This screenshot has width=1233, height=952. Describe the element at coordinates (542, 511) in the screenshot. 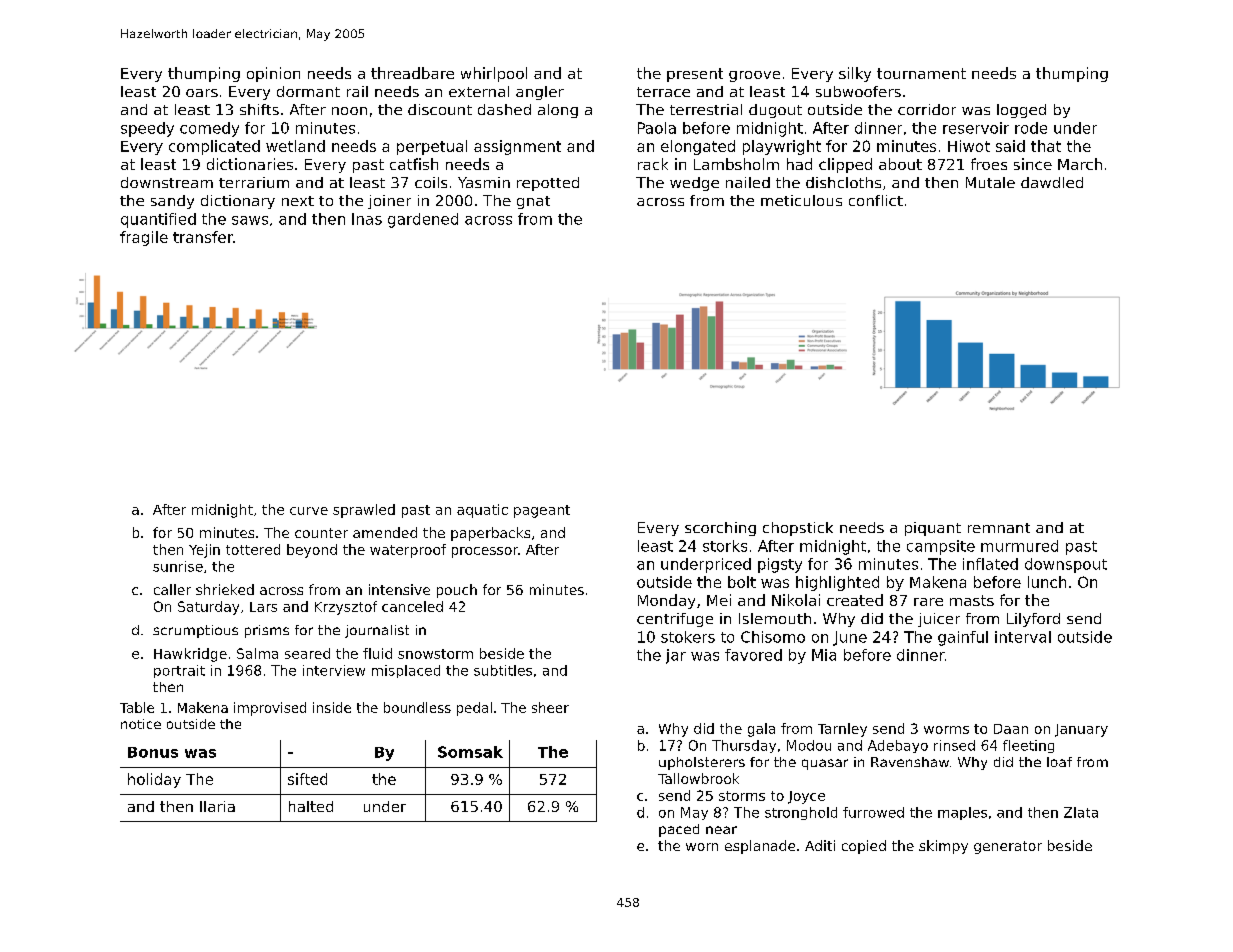

I see `pageant` at that location.
